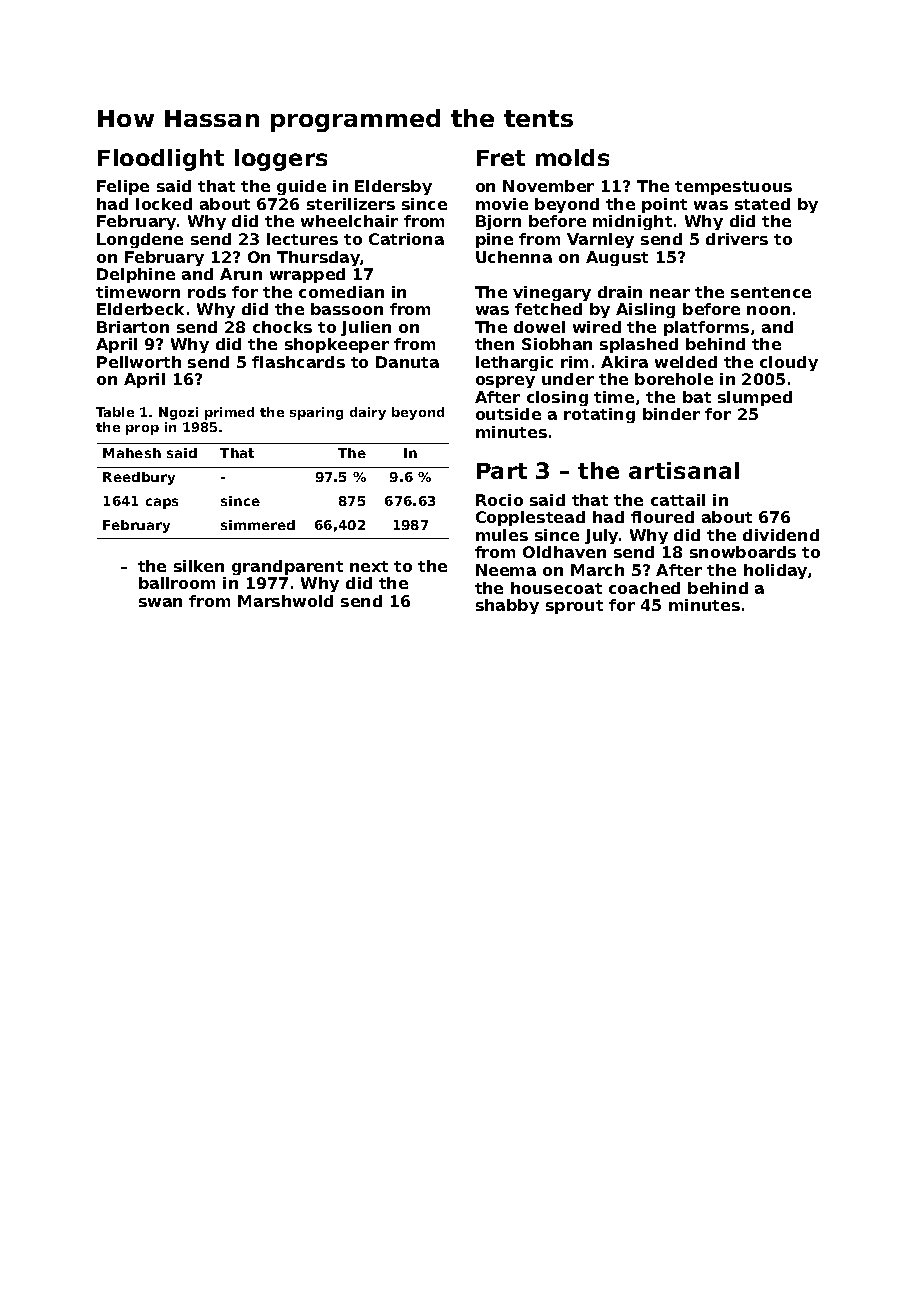 This document has width=924, height=1308. Describe the element at coordinates (282, 327) in the document. I see `chocks` at that location.
